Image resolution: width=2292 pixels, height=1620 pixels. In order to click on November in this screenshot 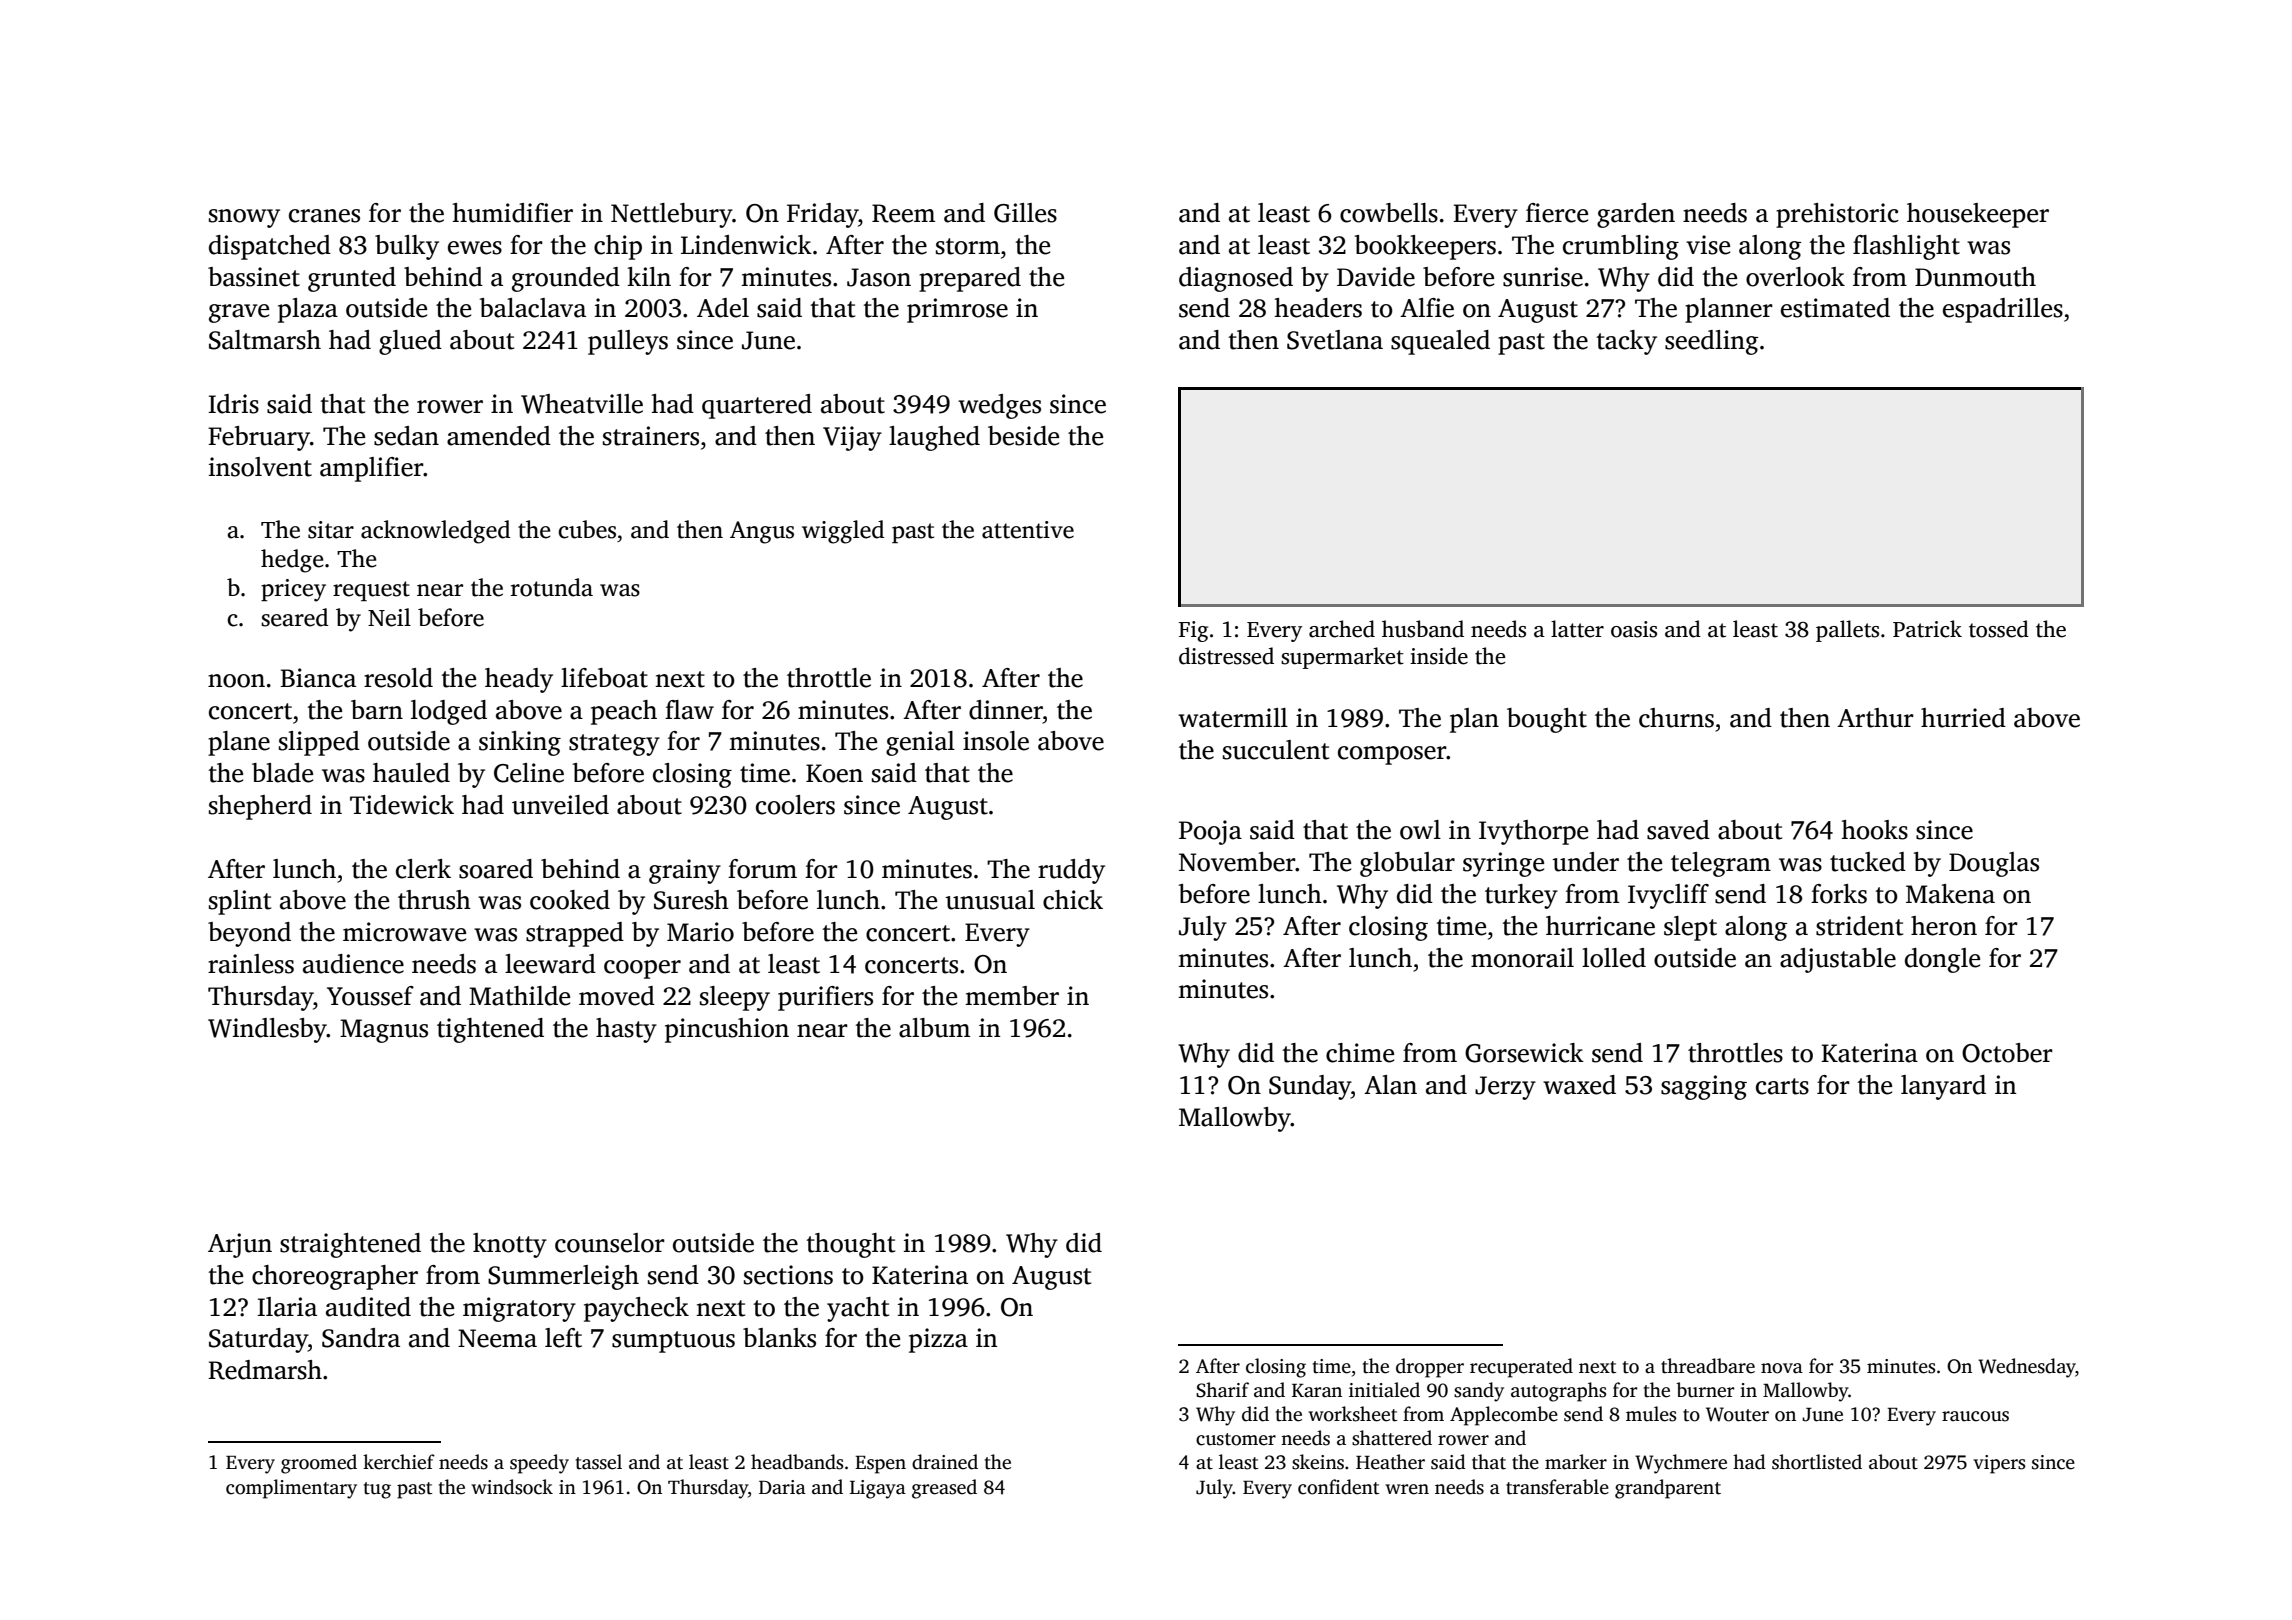, I will do `click(1237, 862)`.
